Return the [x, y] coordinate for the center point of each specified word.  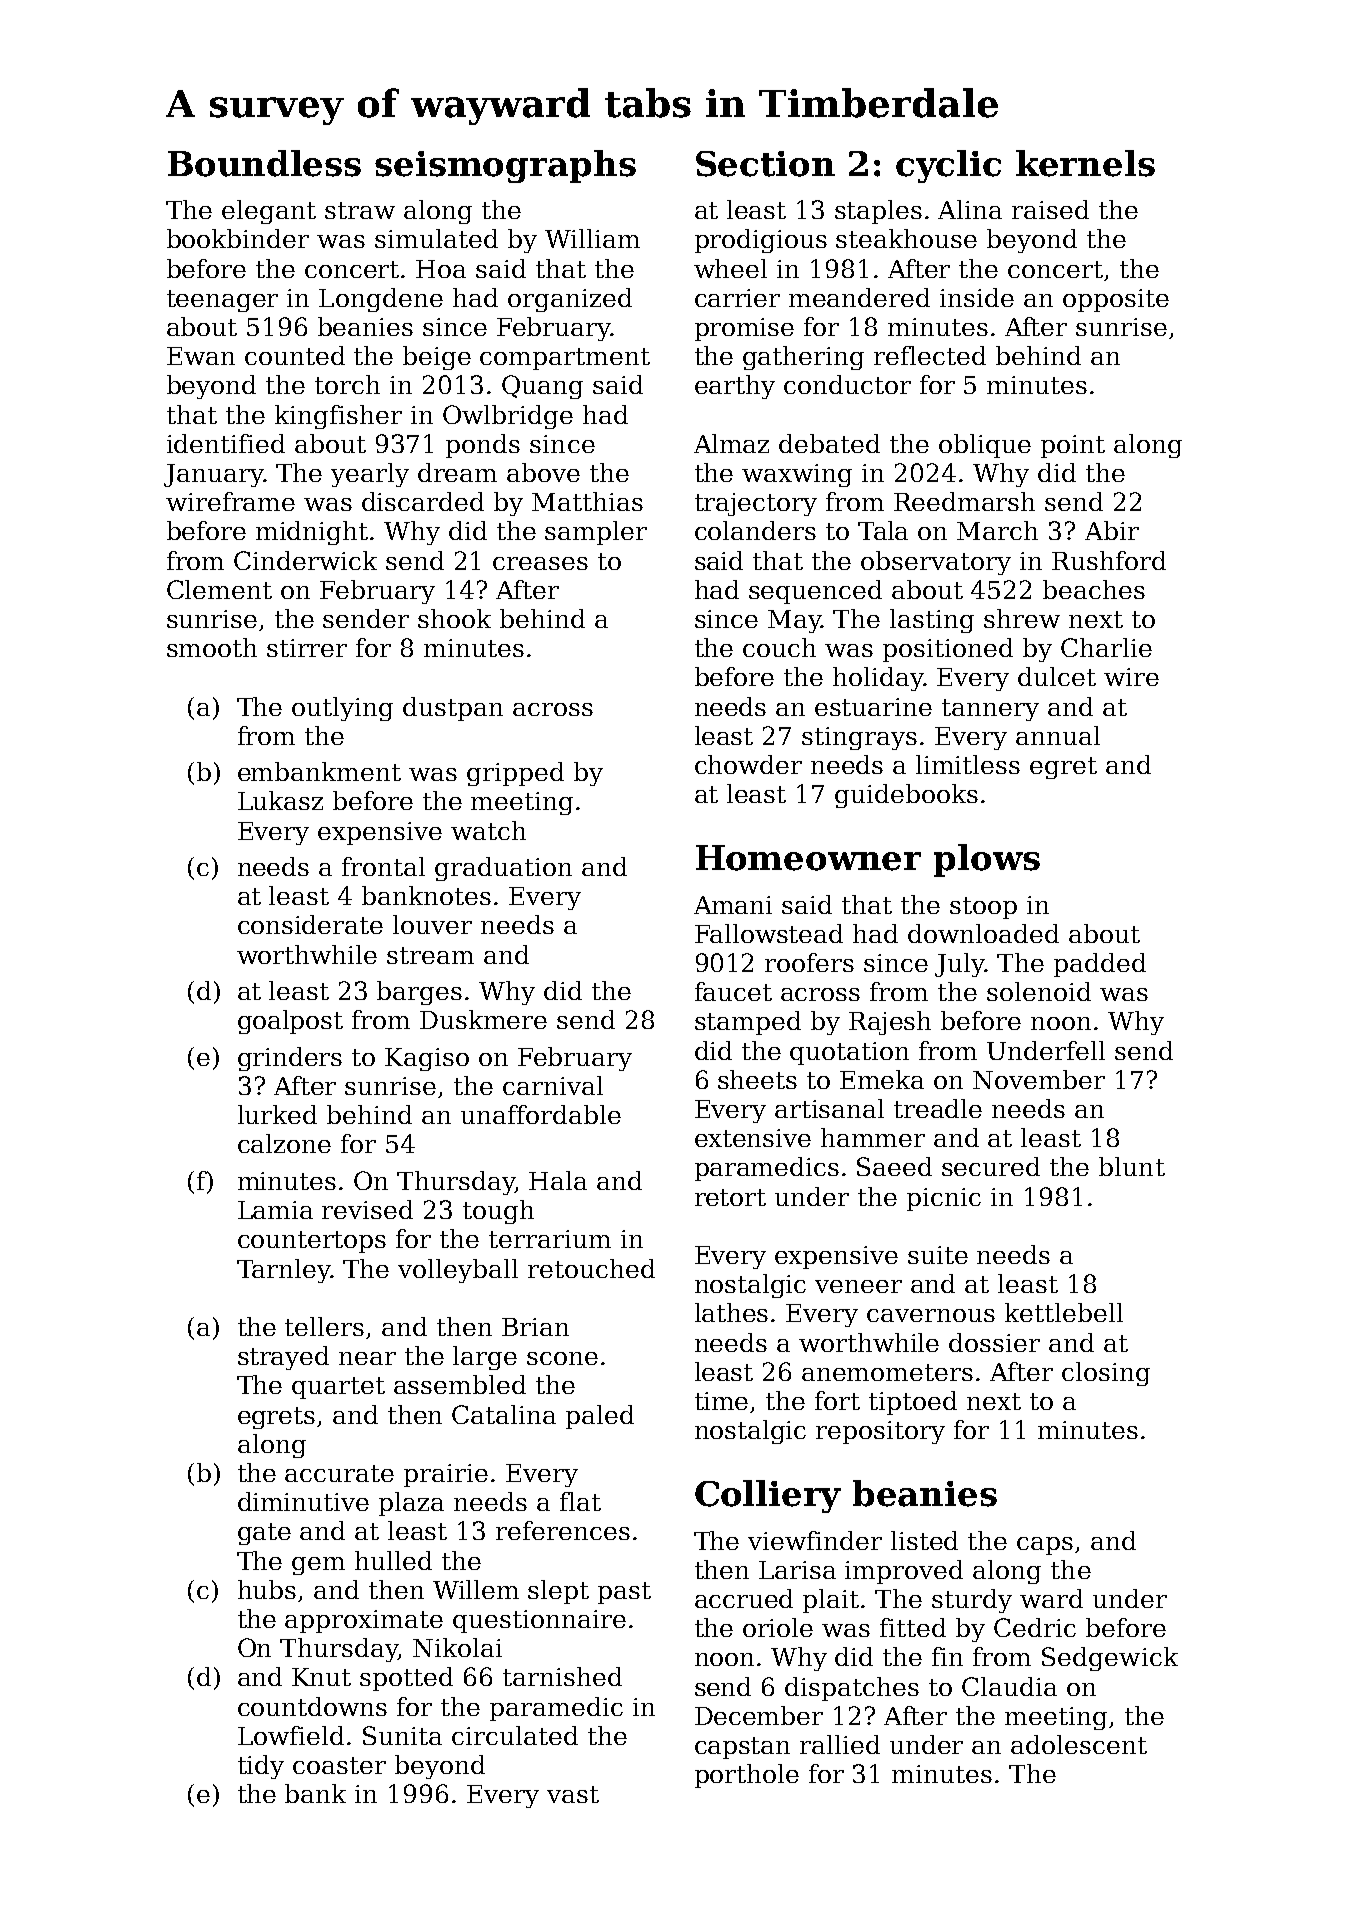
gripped [515, 774]
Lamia [275, 1210]
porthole [747, 1776]
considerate [310, 924]
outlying [342, 709]
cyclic [948, 166]
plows [987, 860]
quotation [849, 1053]
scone [562, 1358]
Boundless [264, 163]
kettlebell [1064, 1312]
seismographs [505, 166]
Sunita [402, 1735]
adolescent [1079, 1744]
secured [991, 1166]
